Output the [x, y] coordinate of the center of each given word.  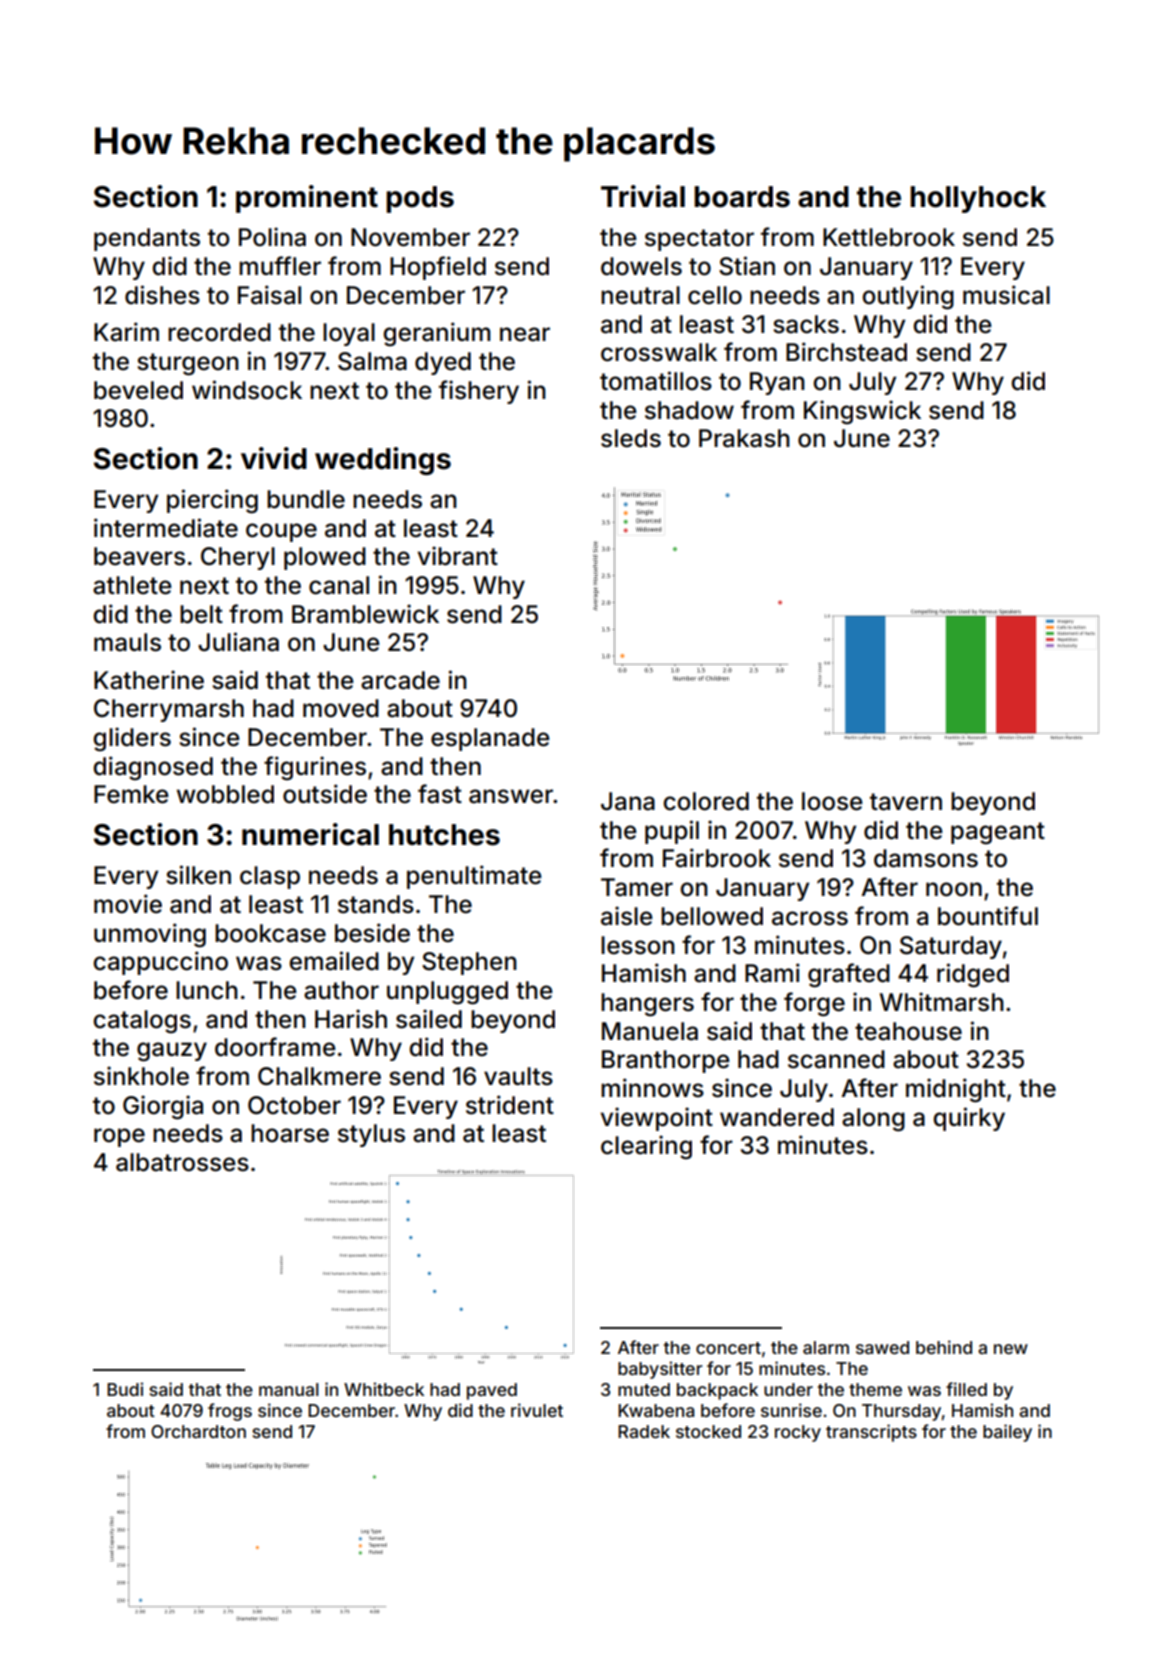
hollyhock [978, 199]
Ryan [777, 383]
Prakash [744, 438]
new [1011, 1349]
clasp [270, 877]
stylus [371, 1135]
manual [289, 1389]
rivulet [537, 1410]
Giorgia [163, 1107]
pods [420, 199]
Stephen [469, 963]
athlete [132, 585]
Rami [772, 973]
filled [966, 1389]
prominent [307, 199]
